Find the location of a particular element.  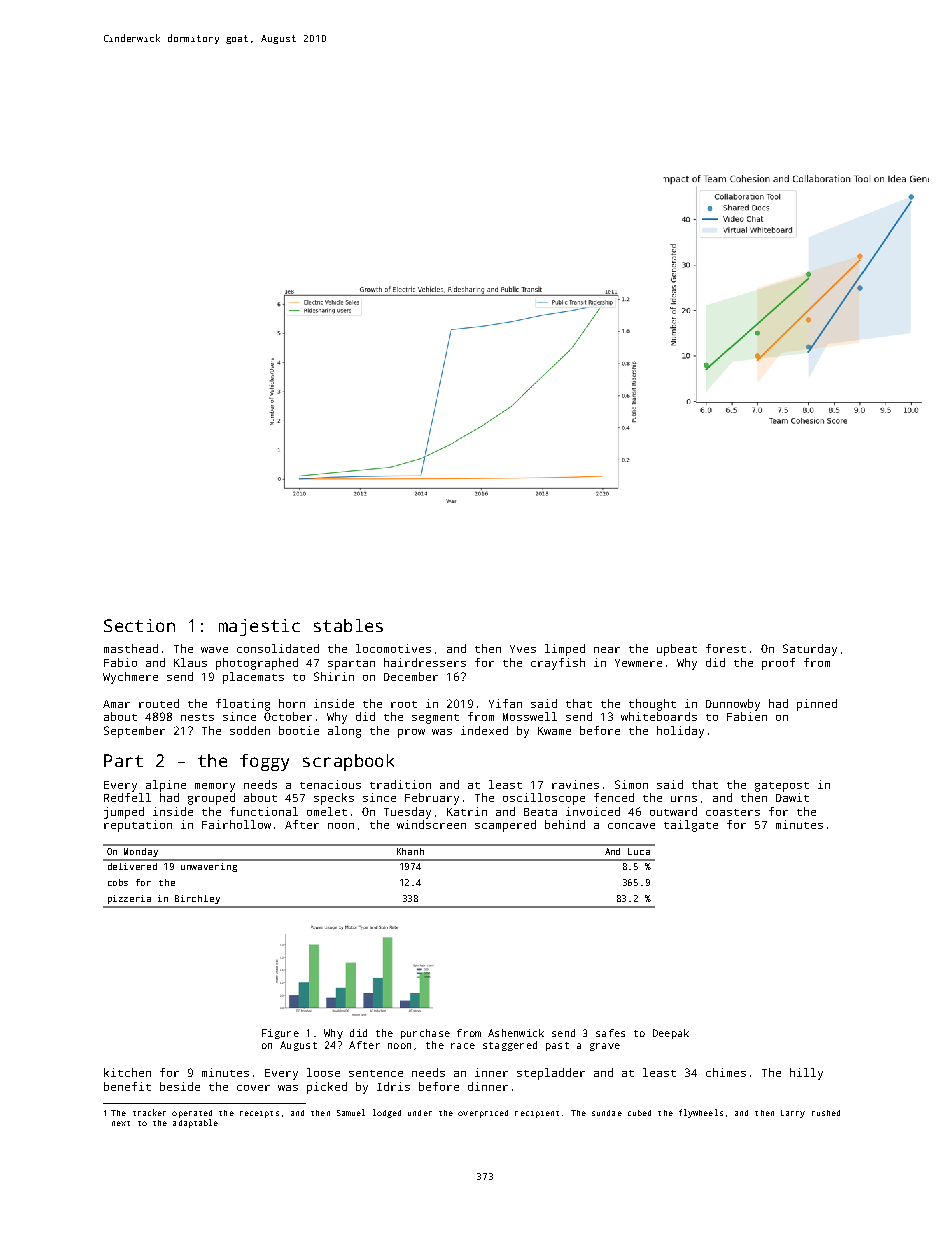

receipts is located at coordinates (259, 1114).
